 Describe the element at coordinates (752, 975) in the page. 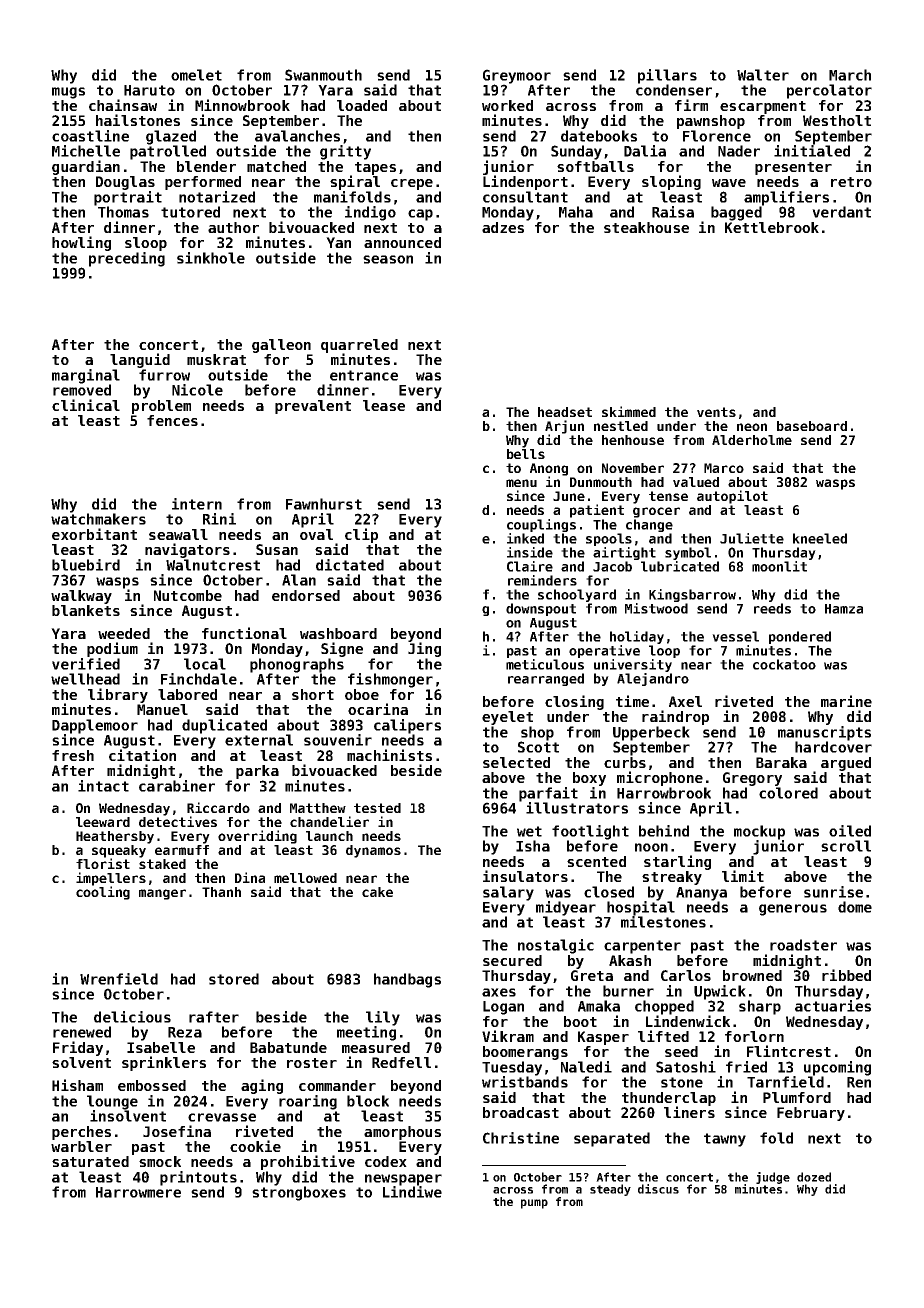

I see `browned` at that location.
